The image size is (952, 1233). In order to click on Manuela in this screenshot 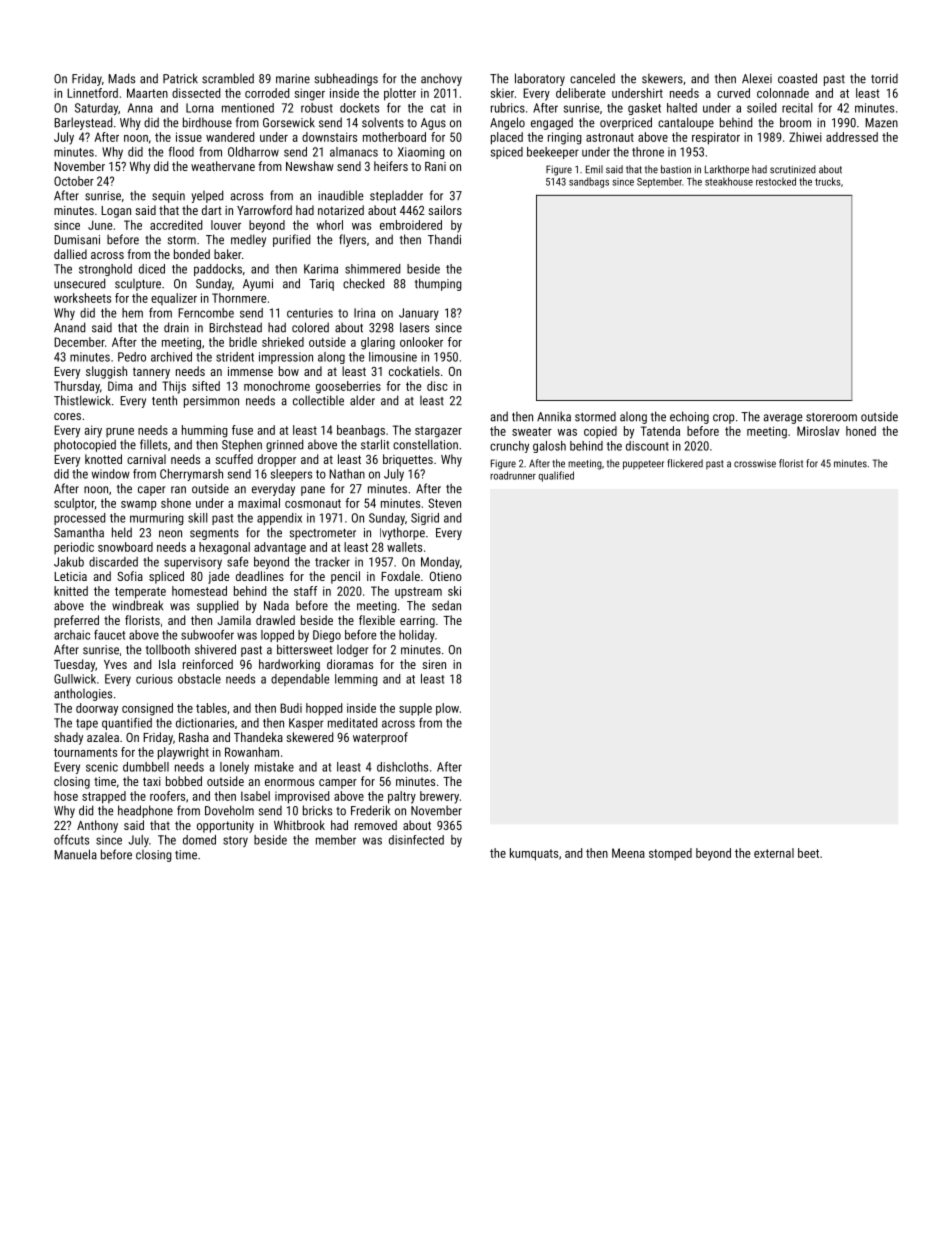, I will do `click(75, 854)`.
